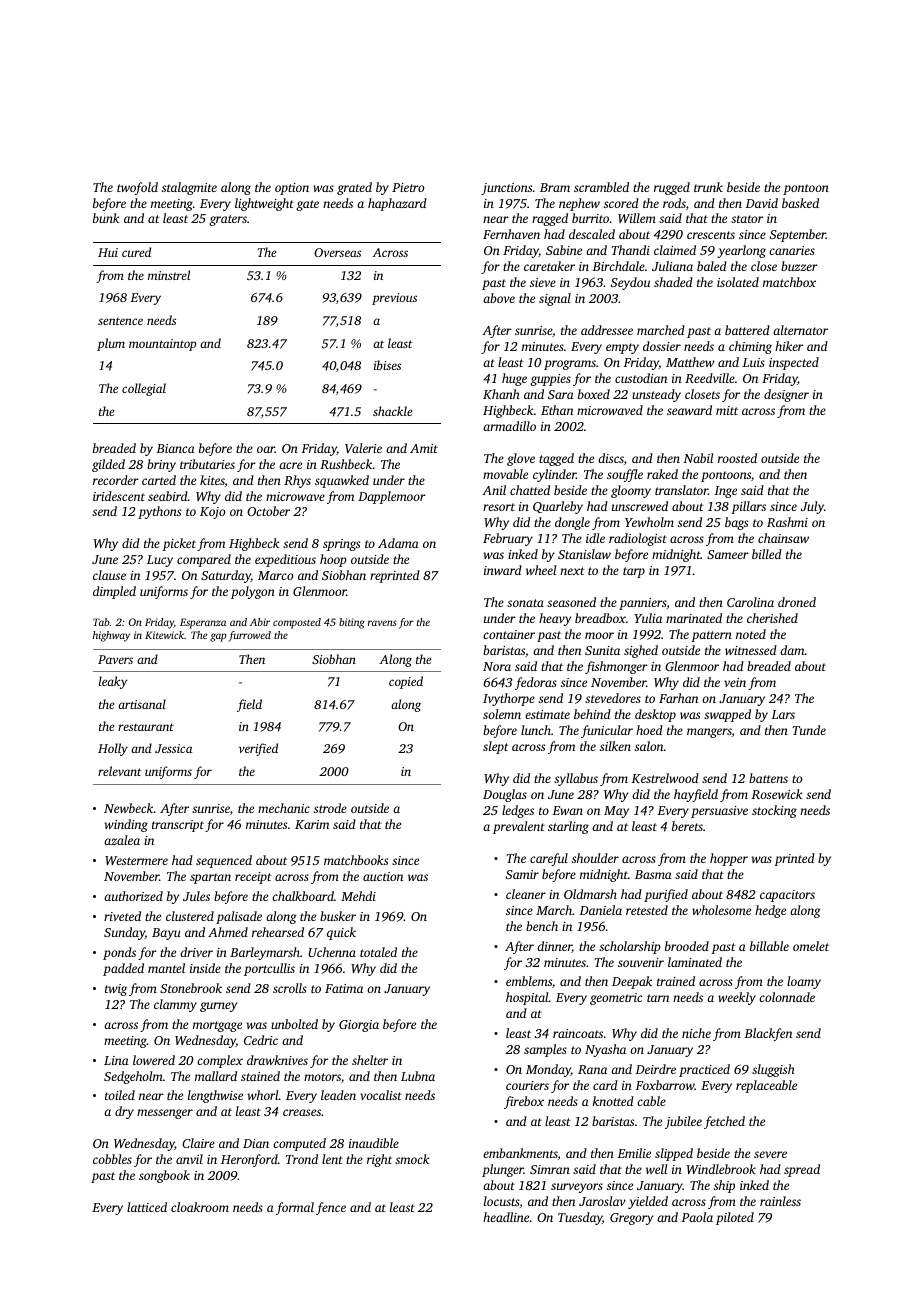 The width and height of the screenshot is (924, 1308). I want to click on twofold, so click(137, 188).
